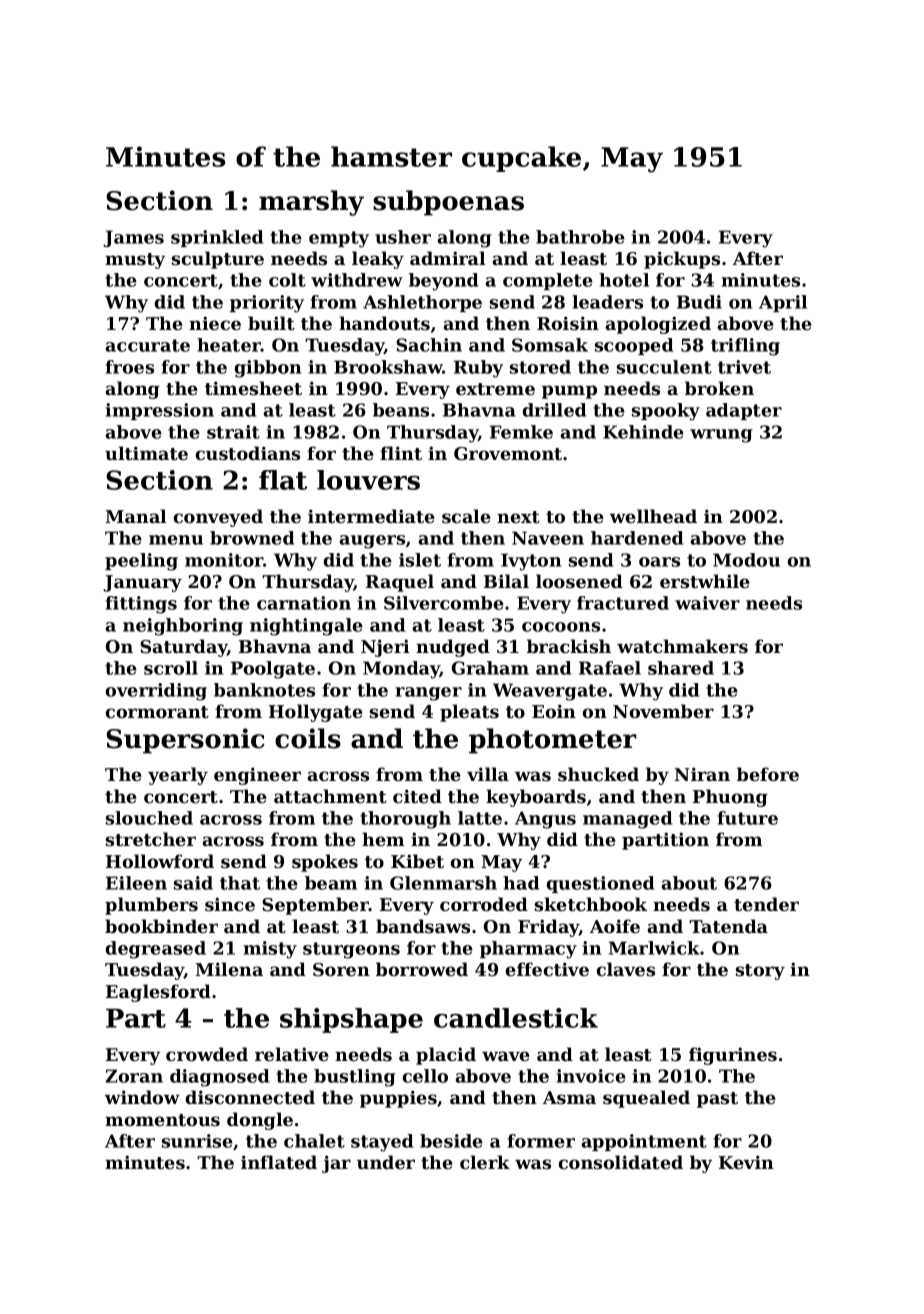 The width and height of the screenshot is (924, 1314). What do you see at coordinates (197, 1141) in the screenshot?
I see `sunrise` at bounding box center [197, 1141].
